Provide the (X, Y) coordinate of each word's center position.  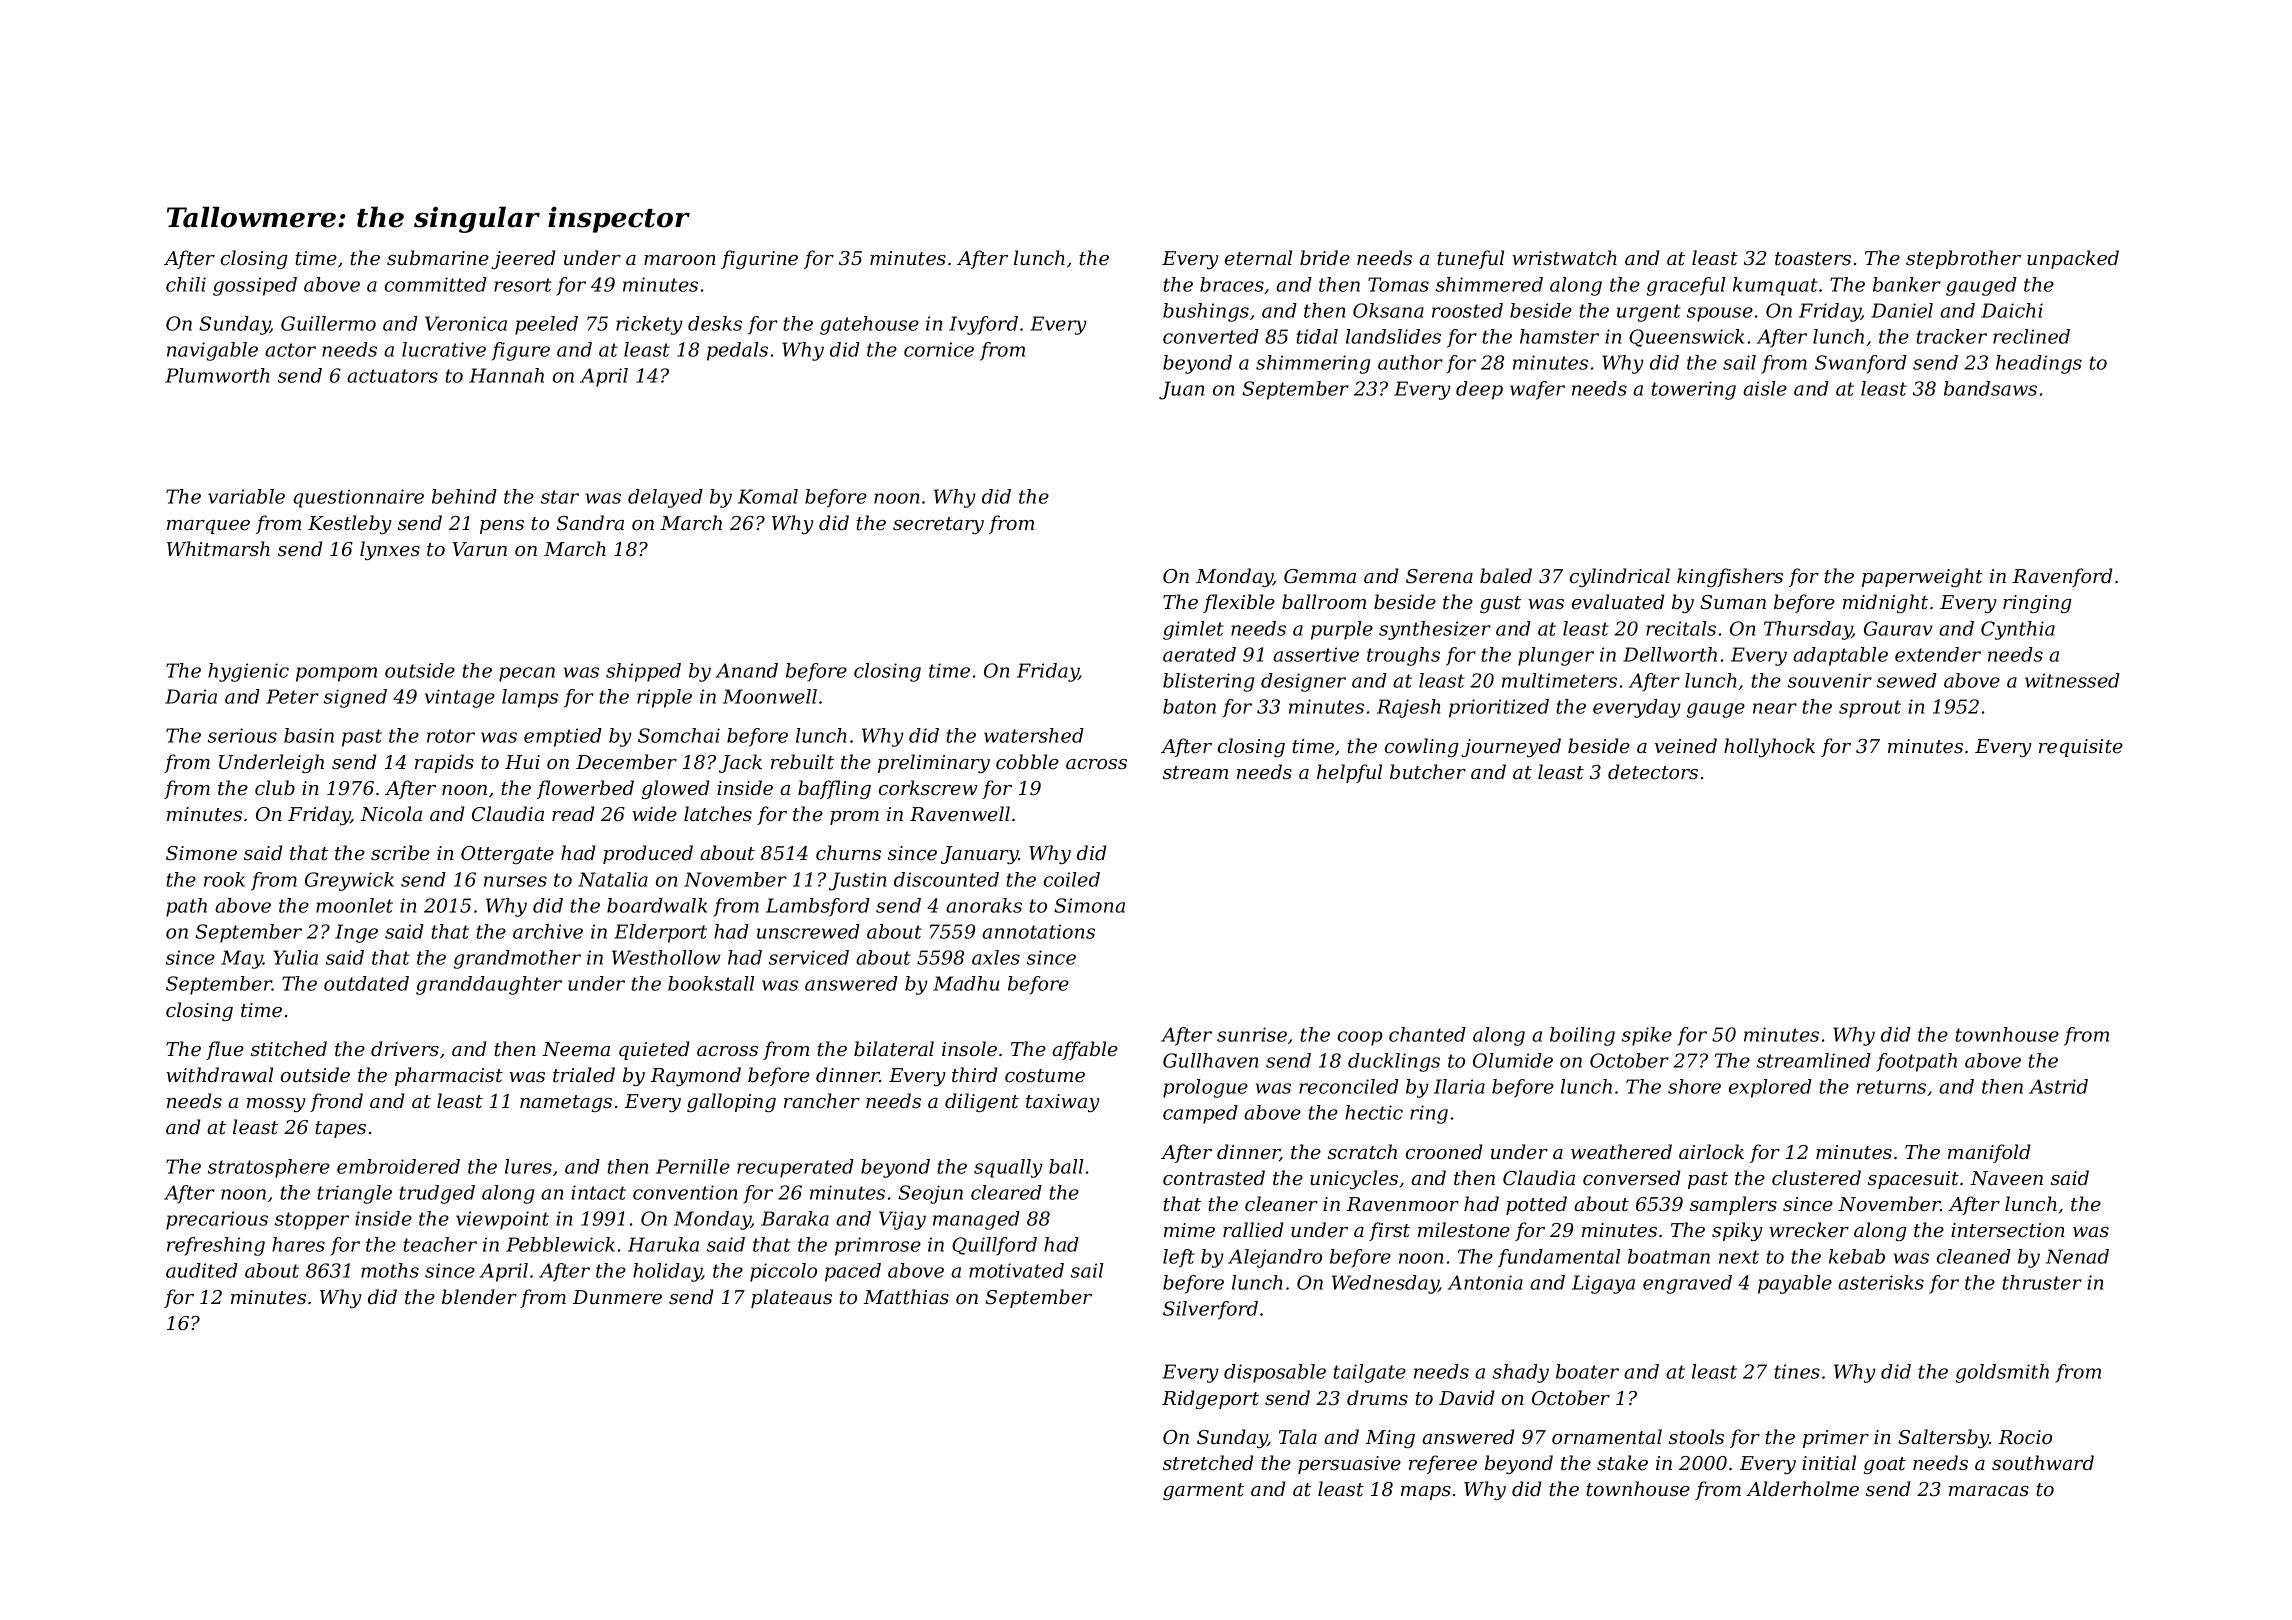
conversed (1631, 1177)
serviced (809, 957)
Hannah (506, 375)
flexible (1239, 603)
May (242, 959)
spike (1647, 1036)
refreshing (216, 1246)
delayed (665, 498)
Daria (191, 696)
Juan (1181, 390)
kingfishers (1730, 577)
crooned (1444, 1152)
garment (1203, 1491)
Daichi (2012, 310)
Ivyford (983, 325)
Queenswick (1686, 338)
